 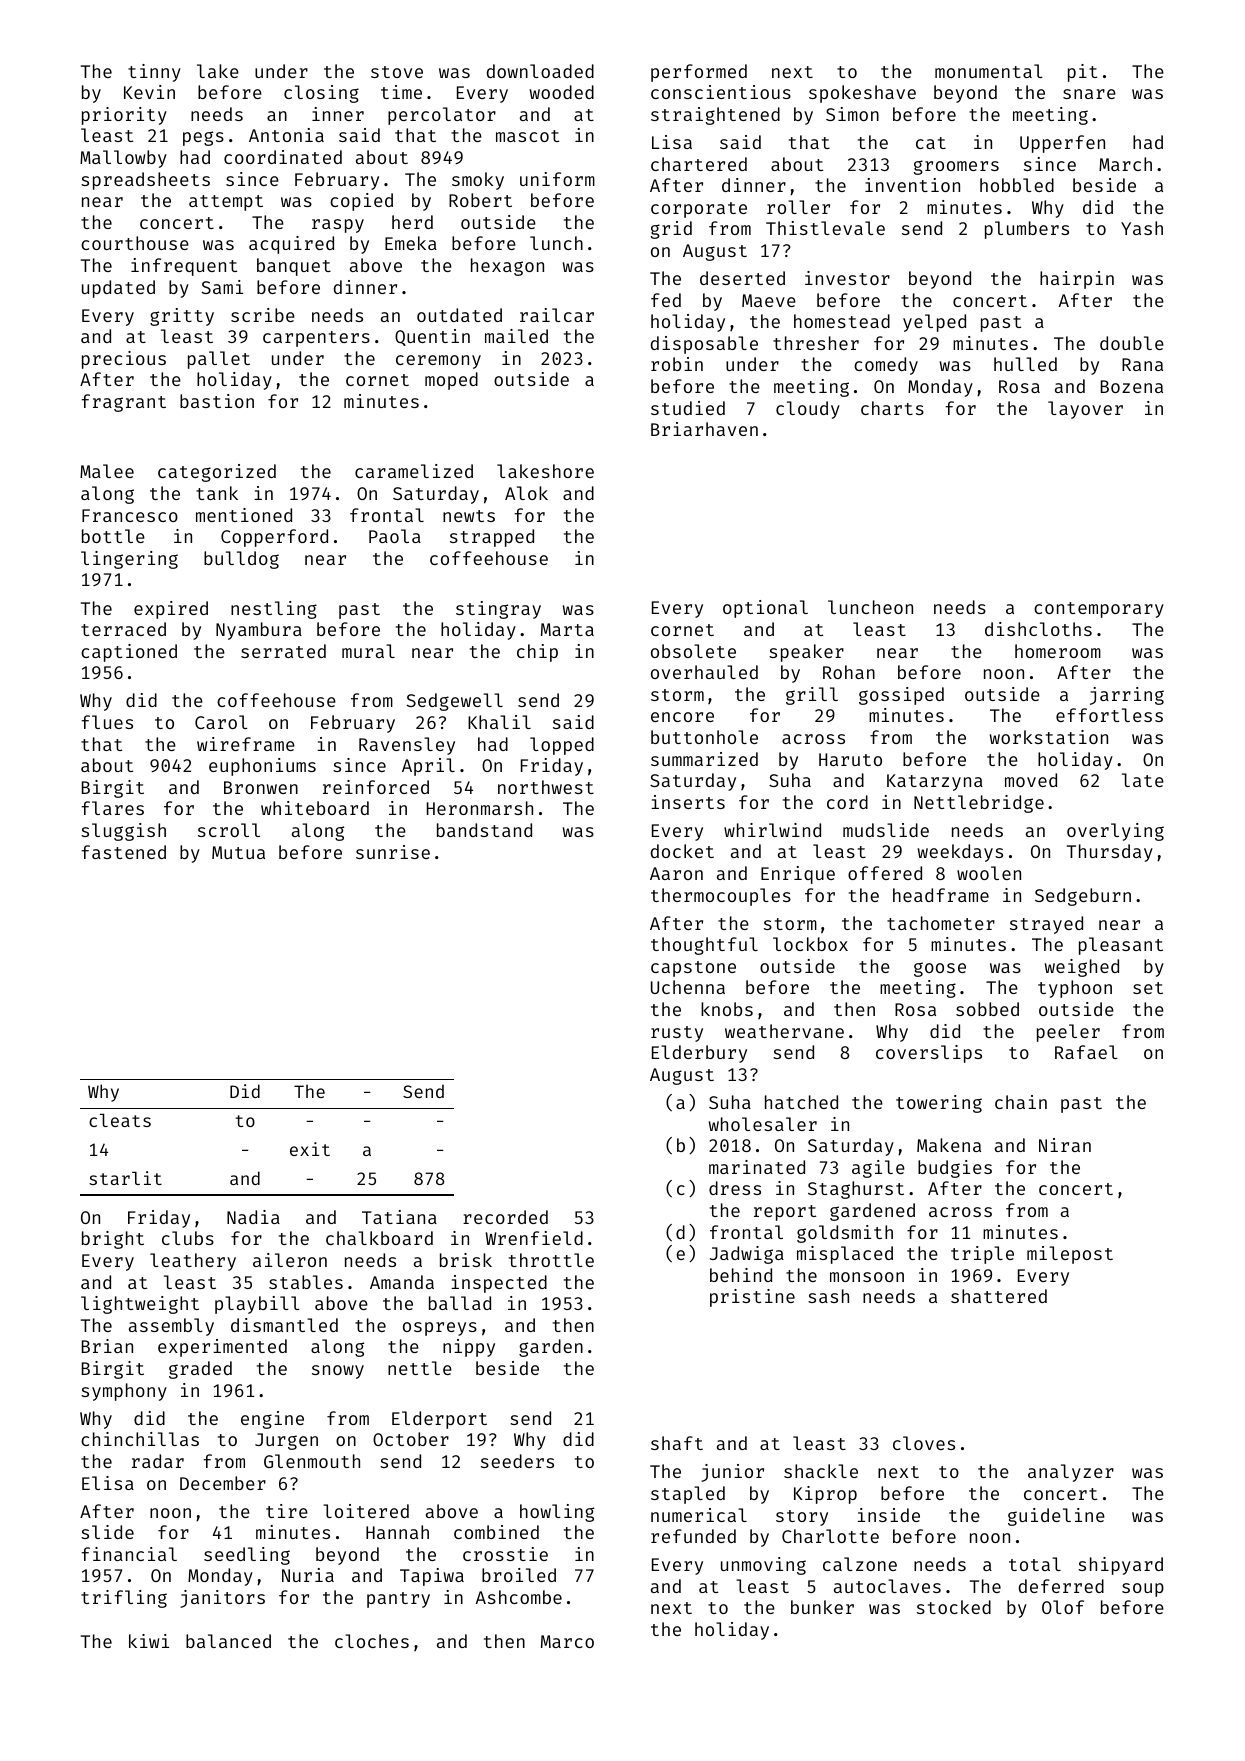 I want to click on wooded, so click(x=562, y=92).
